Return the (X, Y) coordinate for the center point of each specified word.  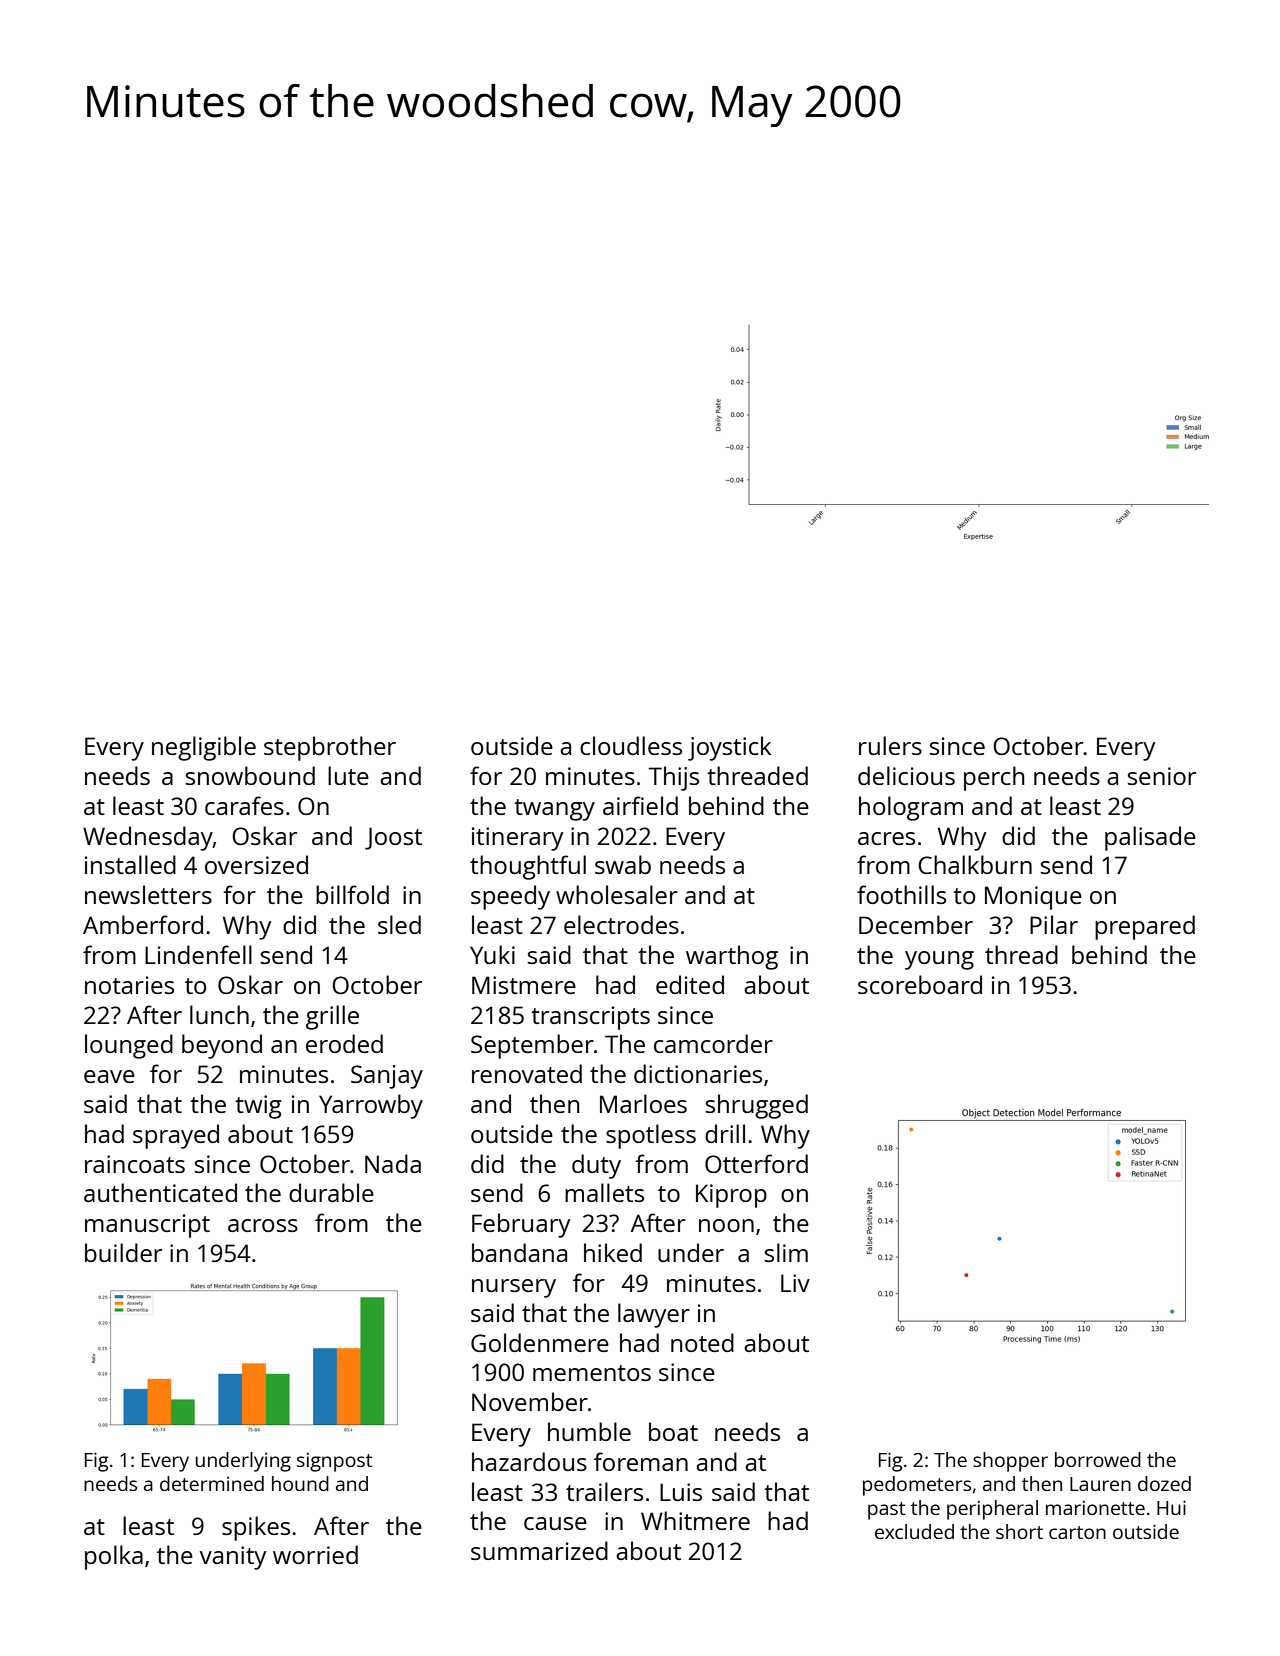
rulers (890, 745)
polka (114, 1557)
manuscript (147, 1226)
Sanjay (387, 1077)
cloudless (631, 745)
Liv (795, 1283)
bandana (519, 1252)
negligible (204, 748)
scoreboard (920, 984)
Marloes (643, 1103)
